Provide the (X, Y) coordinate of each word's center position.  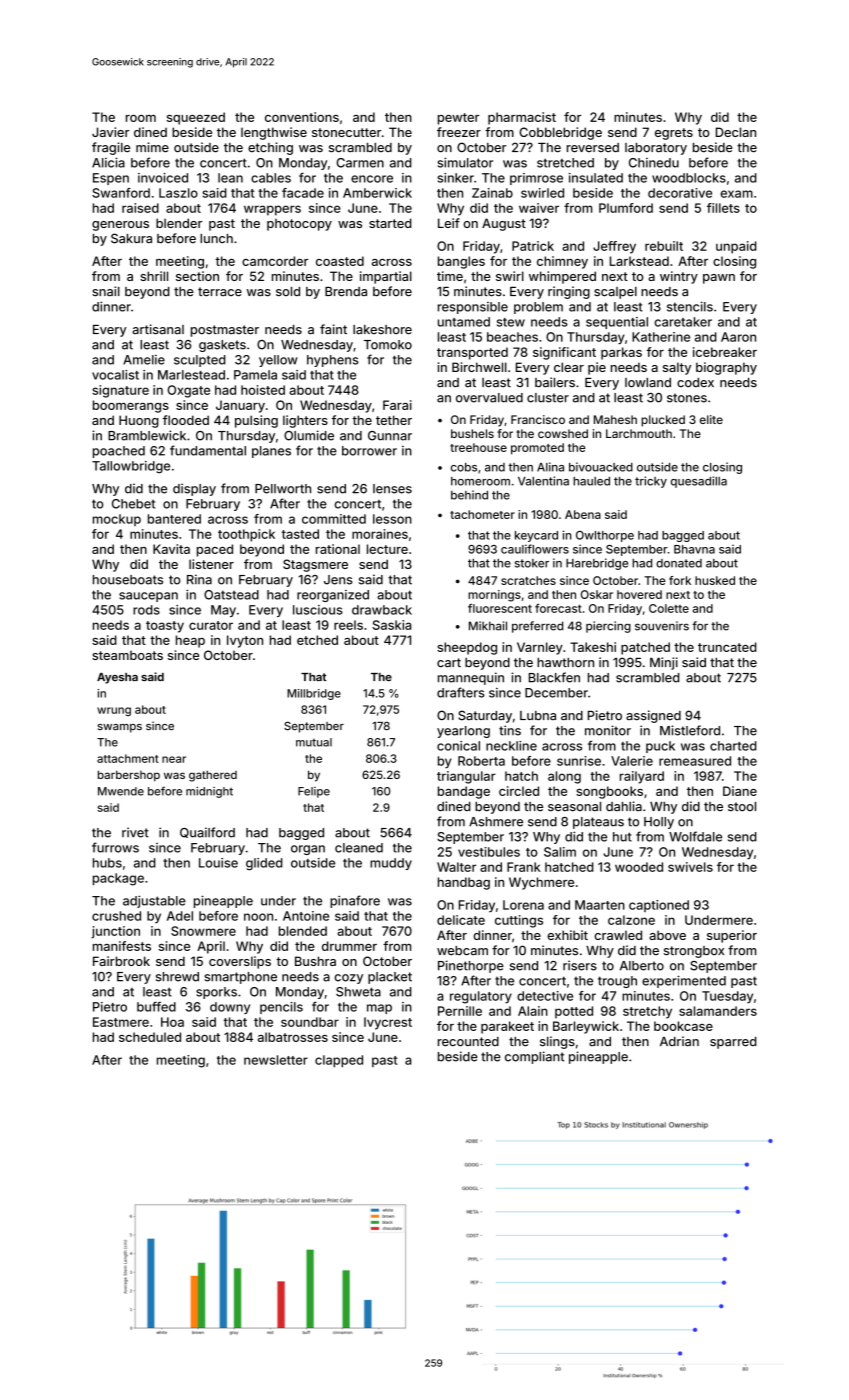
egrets (674, 134)
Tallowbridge (131, 467)
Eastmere (121, 1022)
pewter (458, 119)
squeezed (196, 118)
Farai (397, 405)
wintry (679, 277)
